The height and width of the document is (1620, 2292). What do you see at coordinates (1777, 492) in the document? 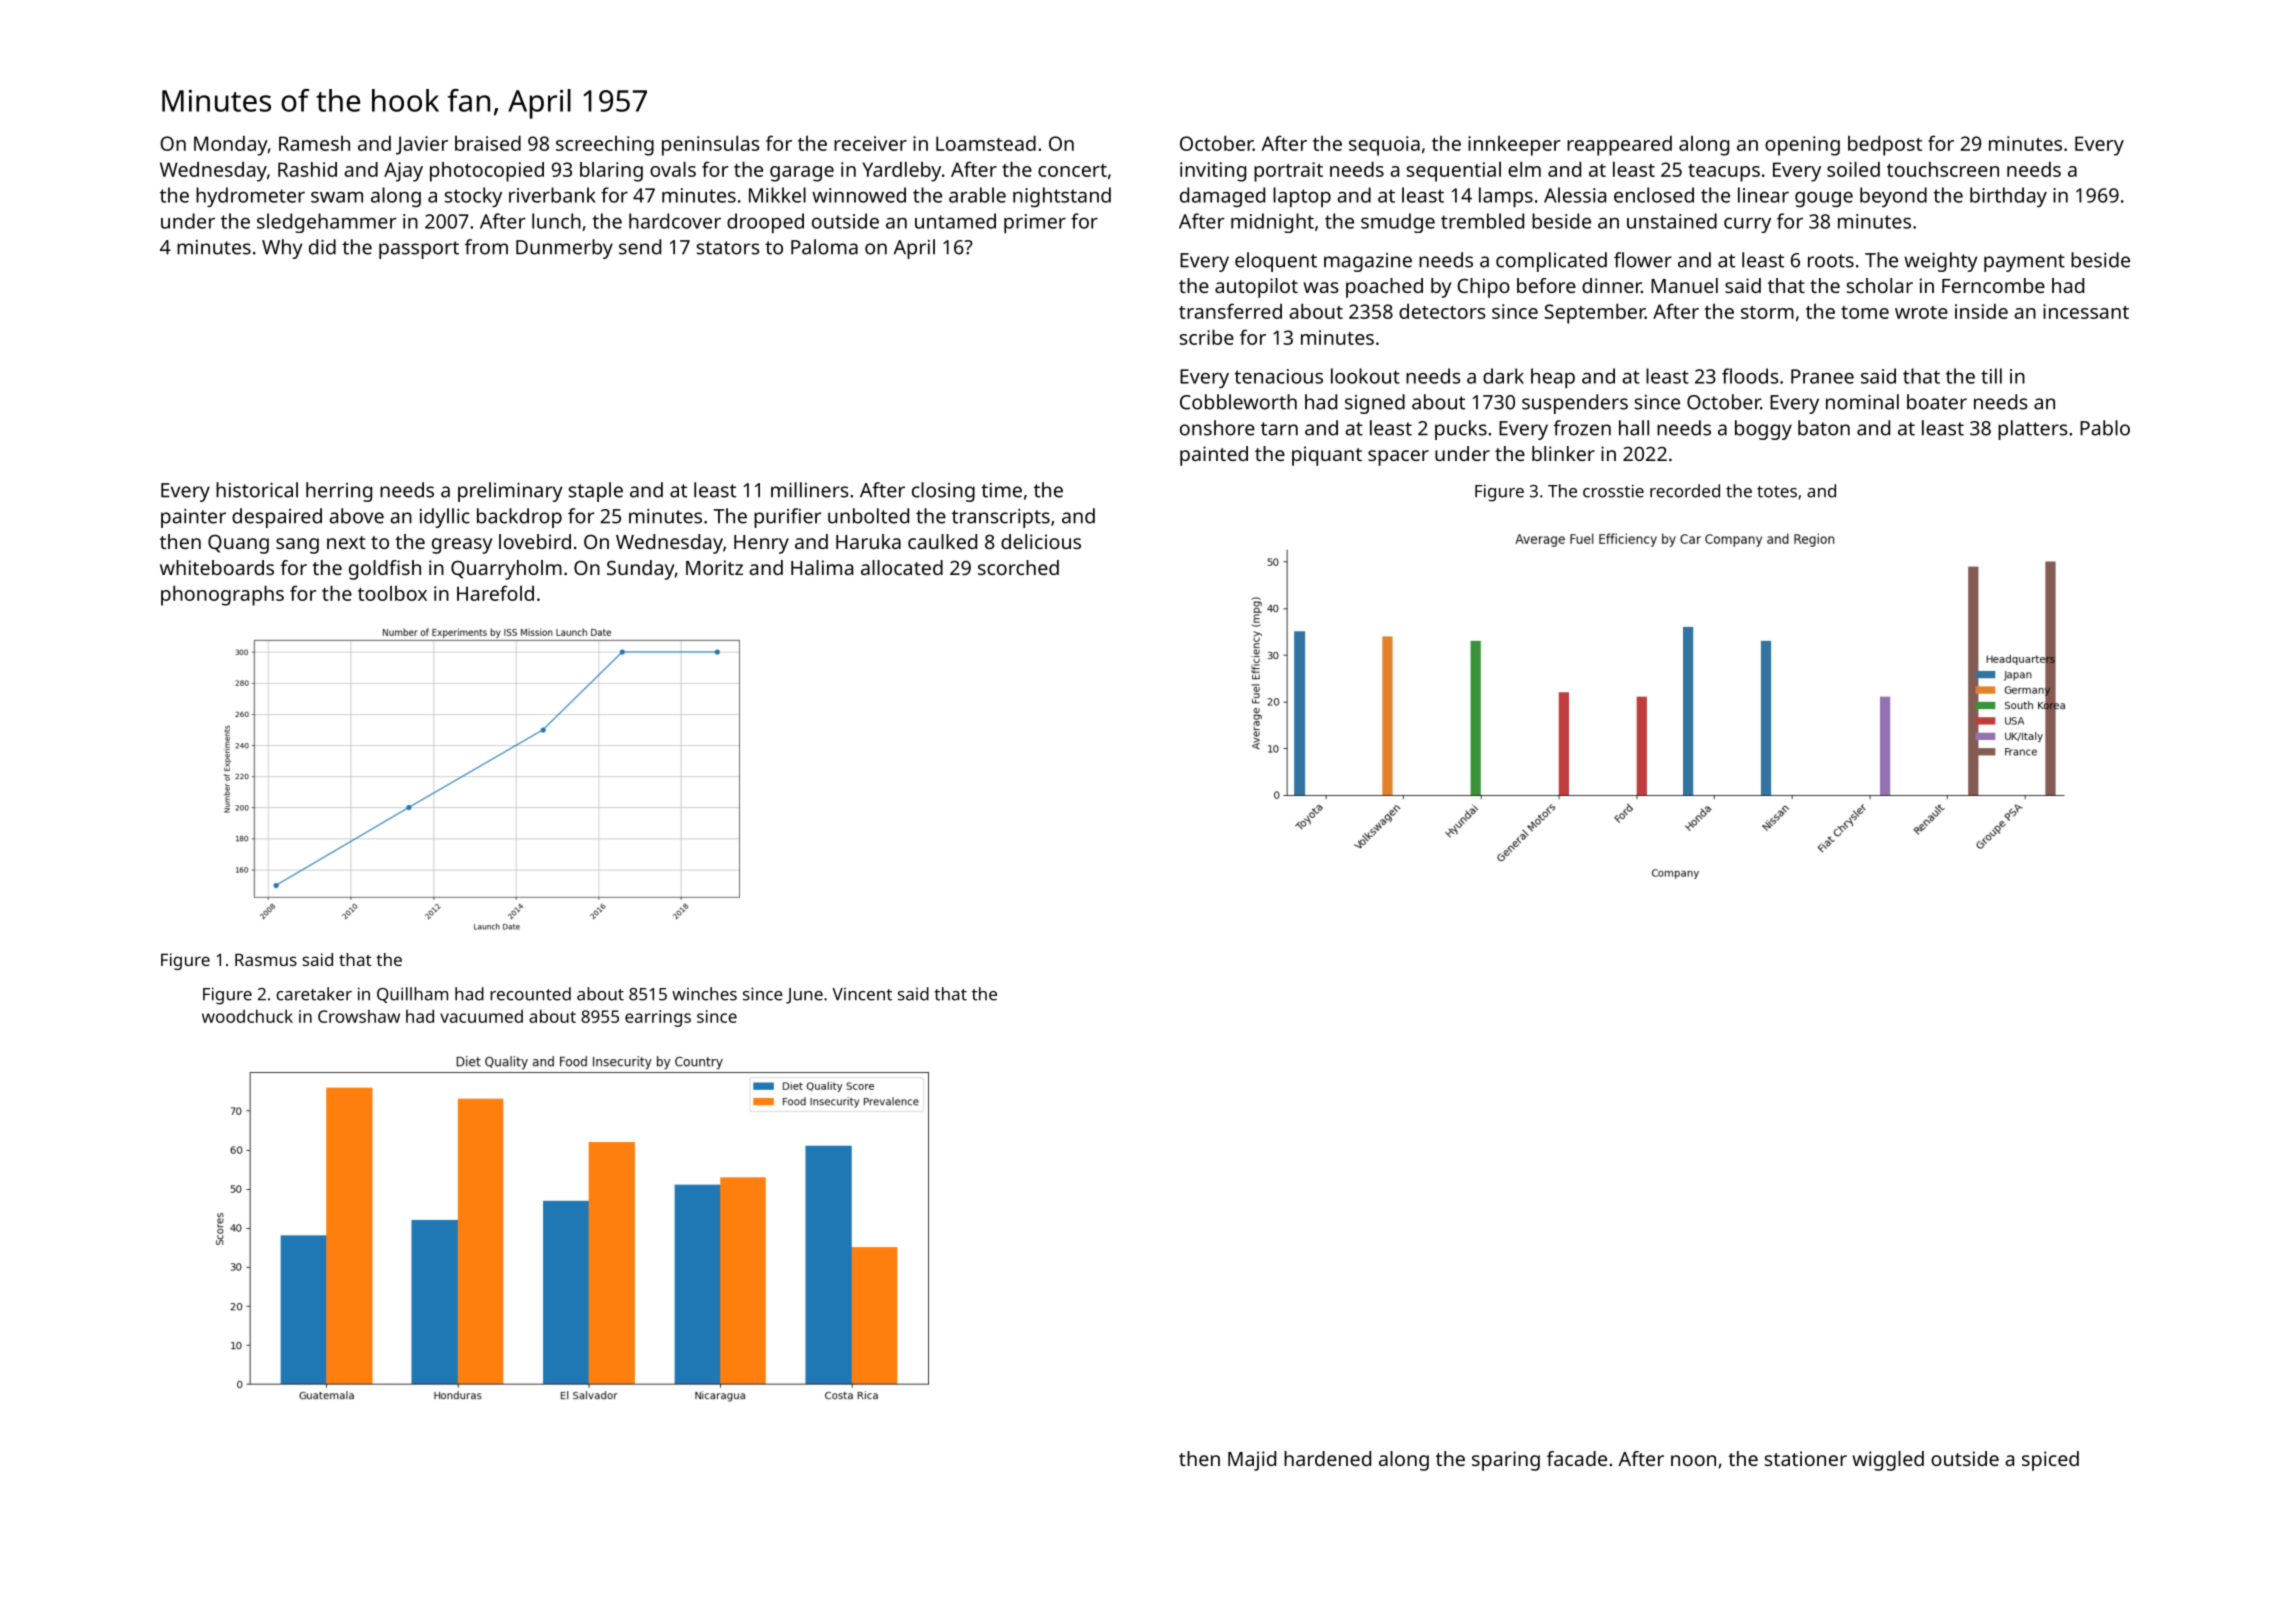
I see `totes` at bounding box center [1777, 492].
